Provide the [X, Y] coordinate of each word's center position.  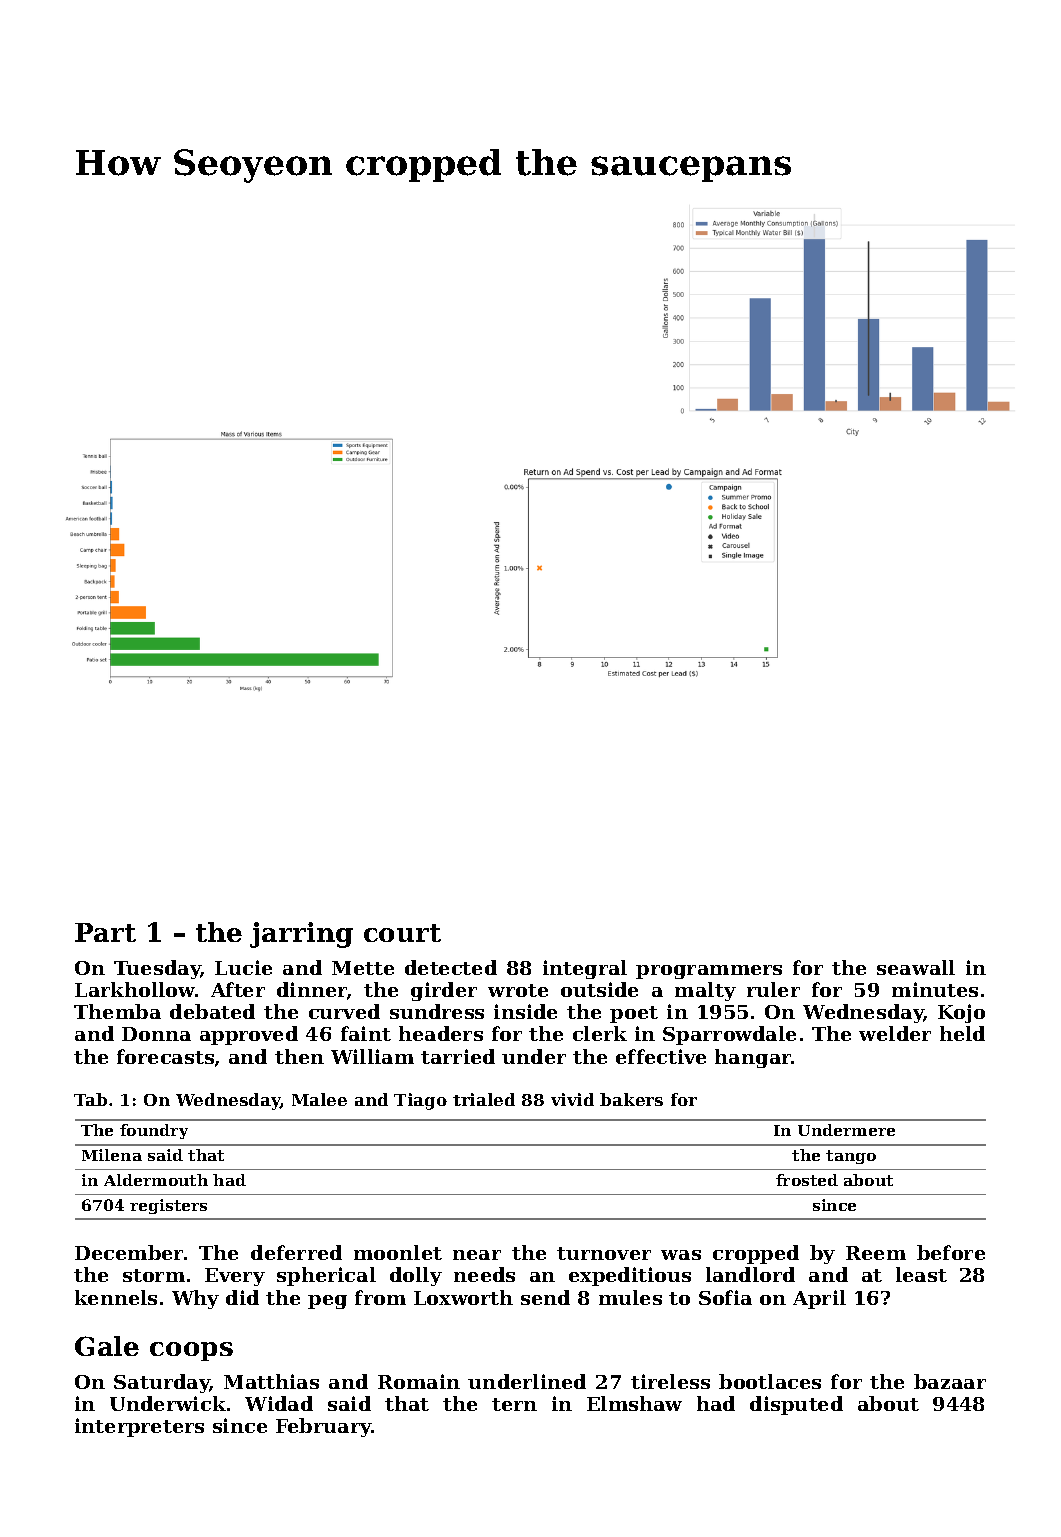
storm [154, 1275]
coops [191, 1351]
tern [514, 1404]
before [951, 1252]
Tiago [420, 1101]
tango [851, 1157]
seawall [916, 967]
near [477, 1255]
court [402, 933]
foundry [154, 1131]
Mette [363, 968]
